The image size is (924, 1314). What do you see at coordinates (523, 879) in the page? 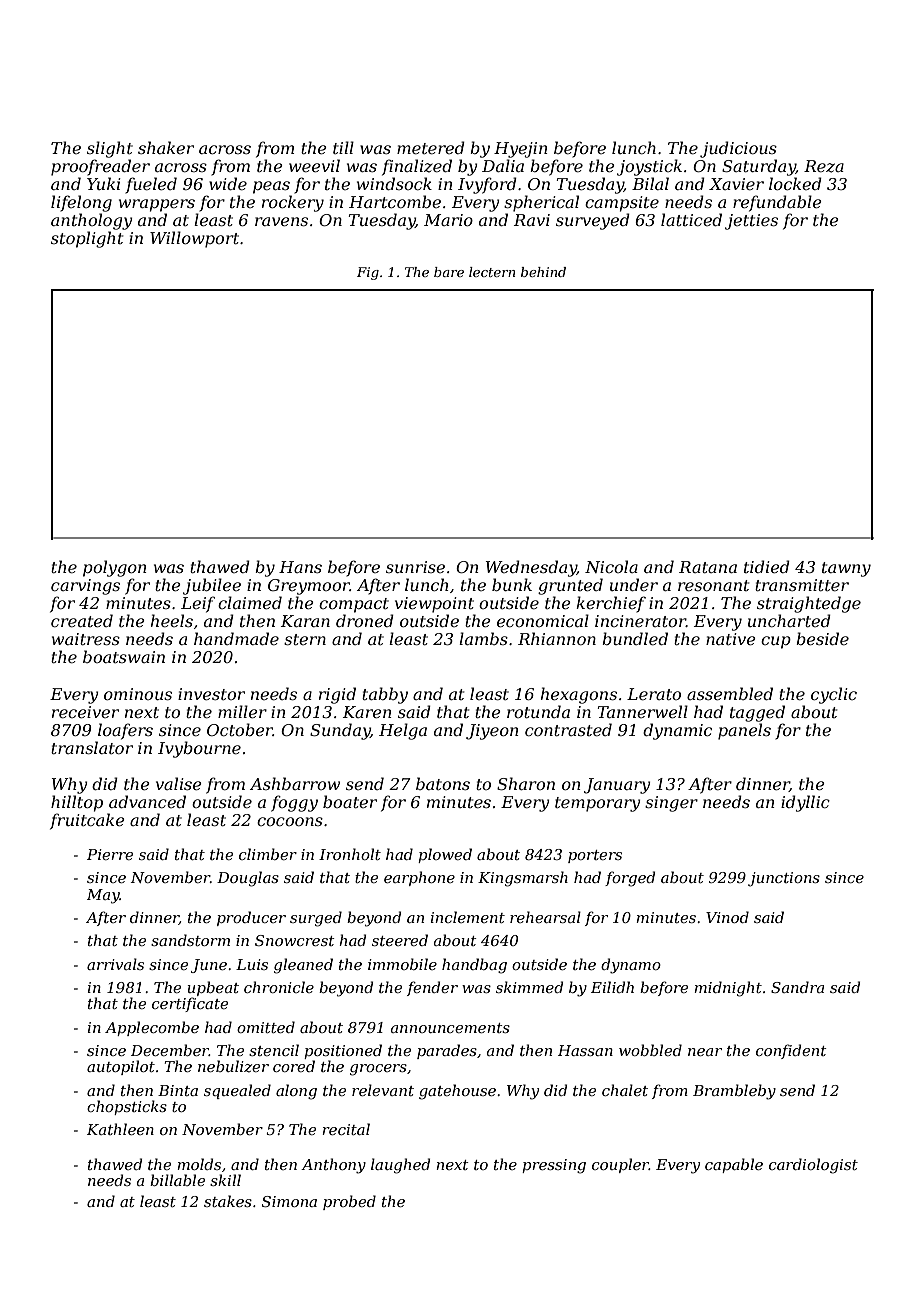
I see `Kingsmarsh` at bounding box center [523, 879].
